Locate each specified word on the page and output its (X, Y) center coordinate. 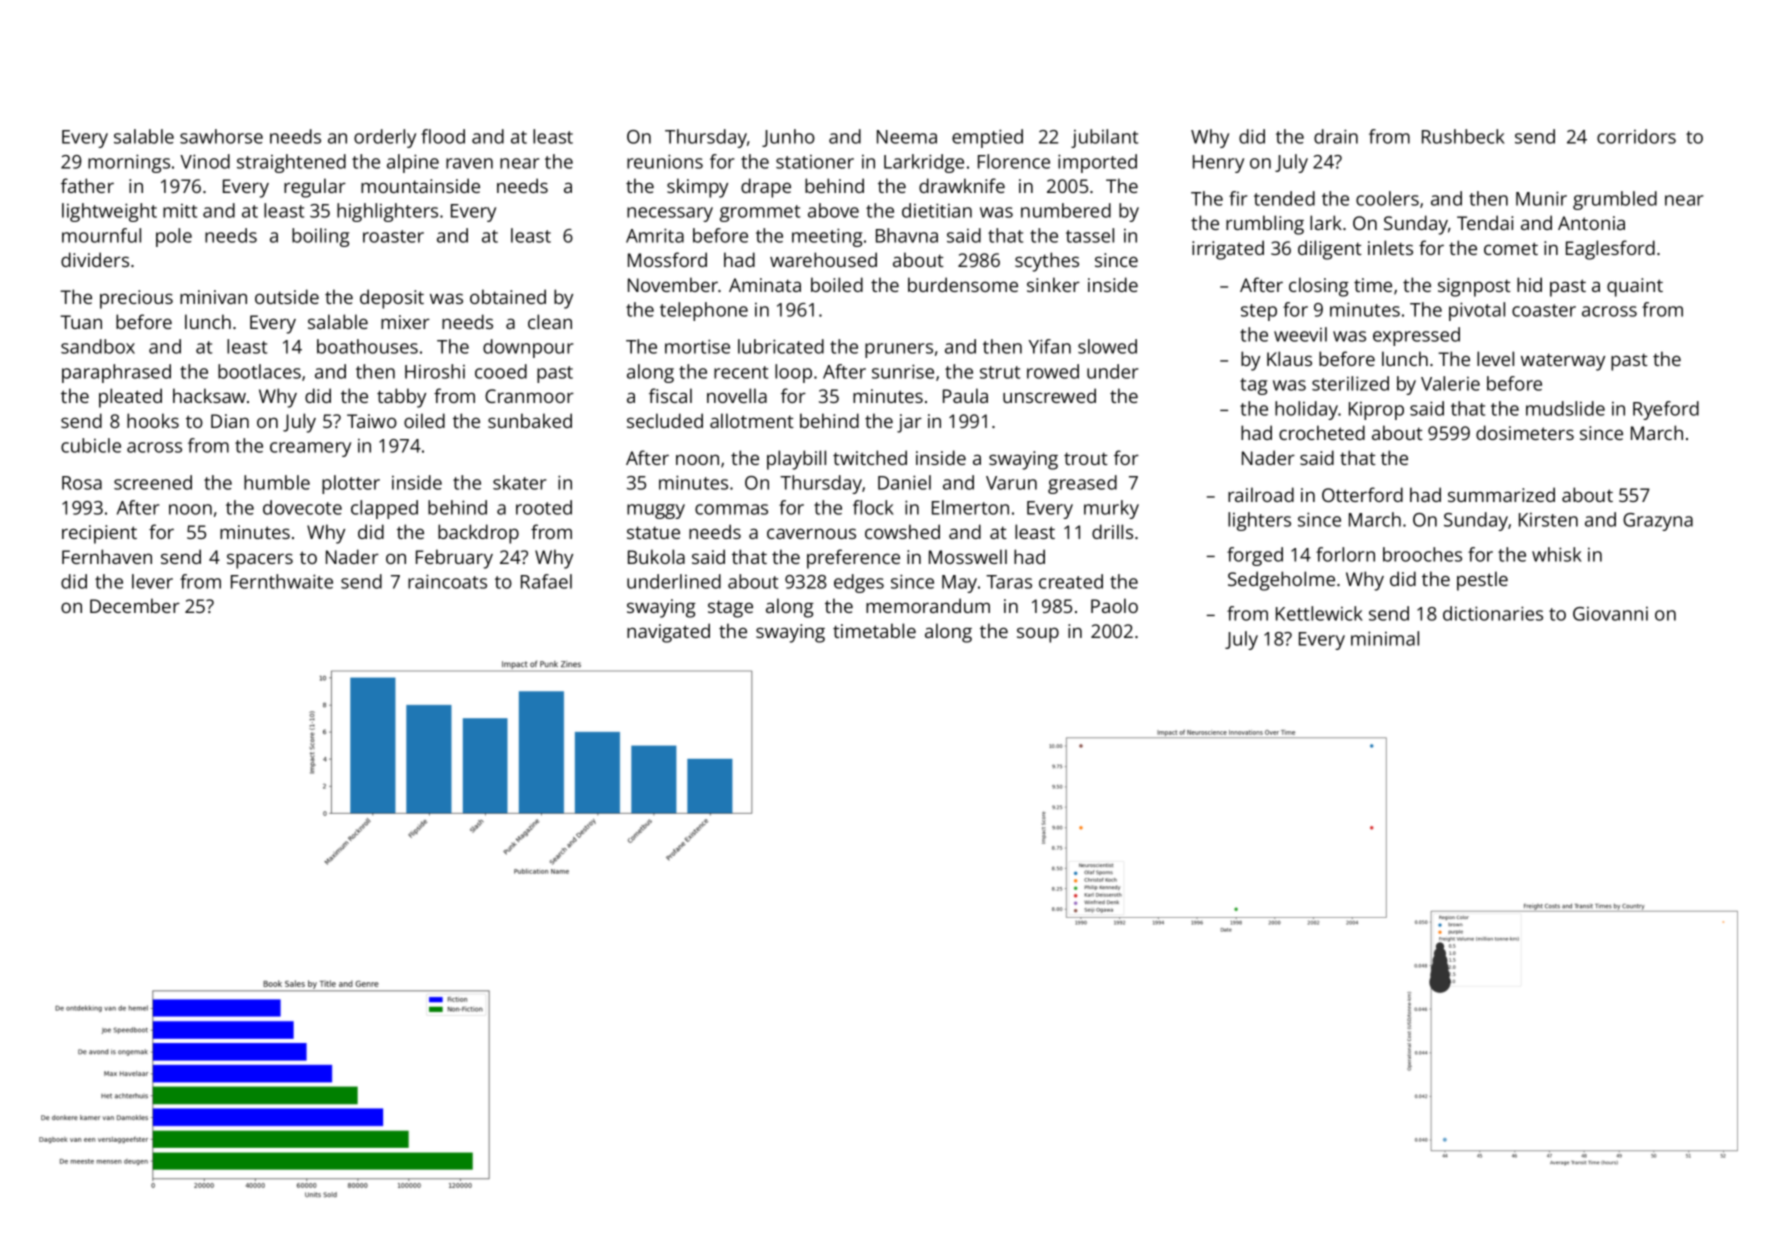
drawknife (962, 185)
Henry (1218, 164)
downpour (528, 348)
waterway (1563, 362)
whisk (1557, 554)
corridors (1636, 136)
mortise (697, 346)
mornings (129, 163)
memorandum (928, 605)
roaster (393, 236)
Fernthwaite (282, 581)
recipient (99, 534)
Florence (1014, 161)
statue (653, 532)
